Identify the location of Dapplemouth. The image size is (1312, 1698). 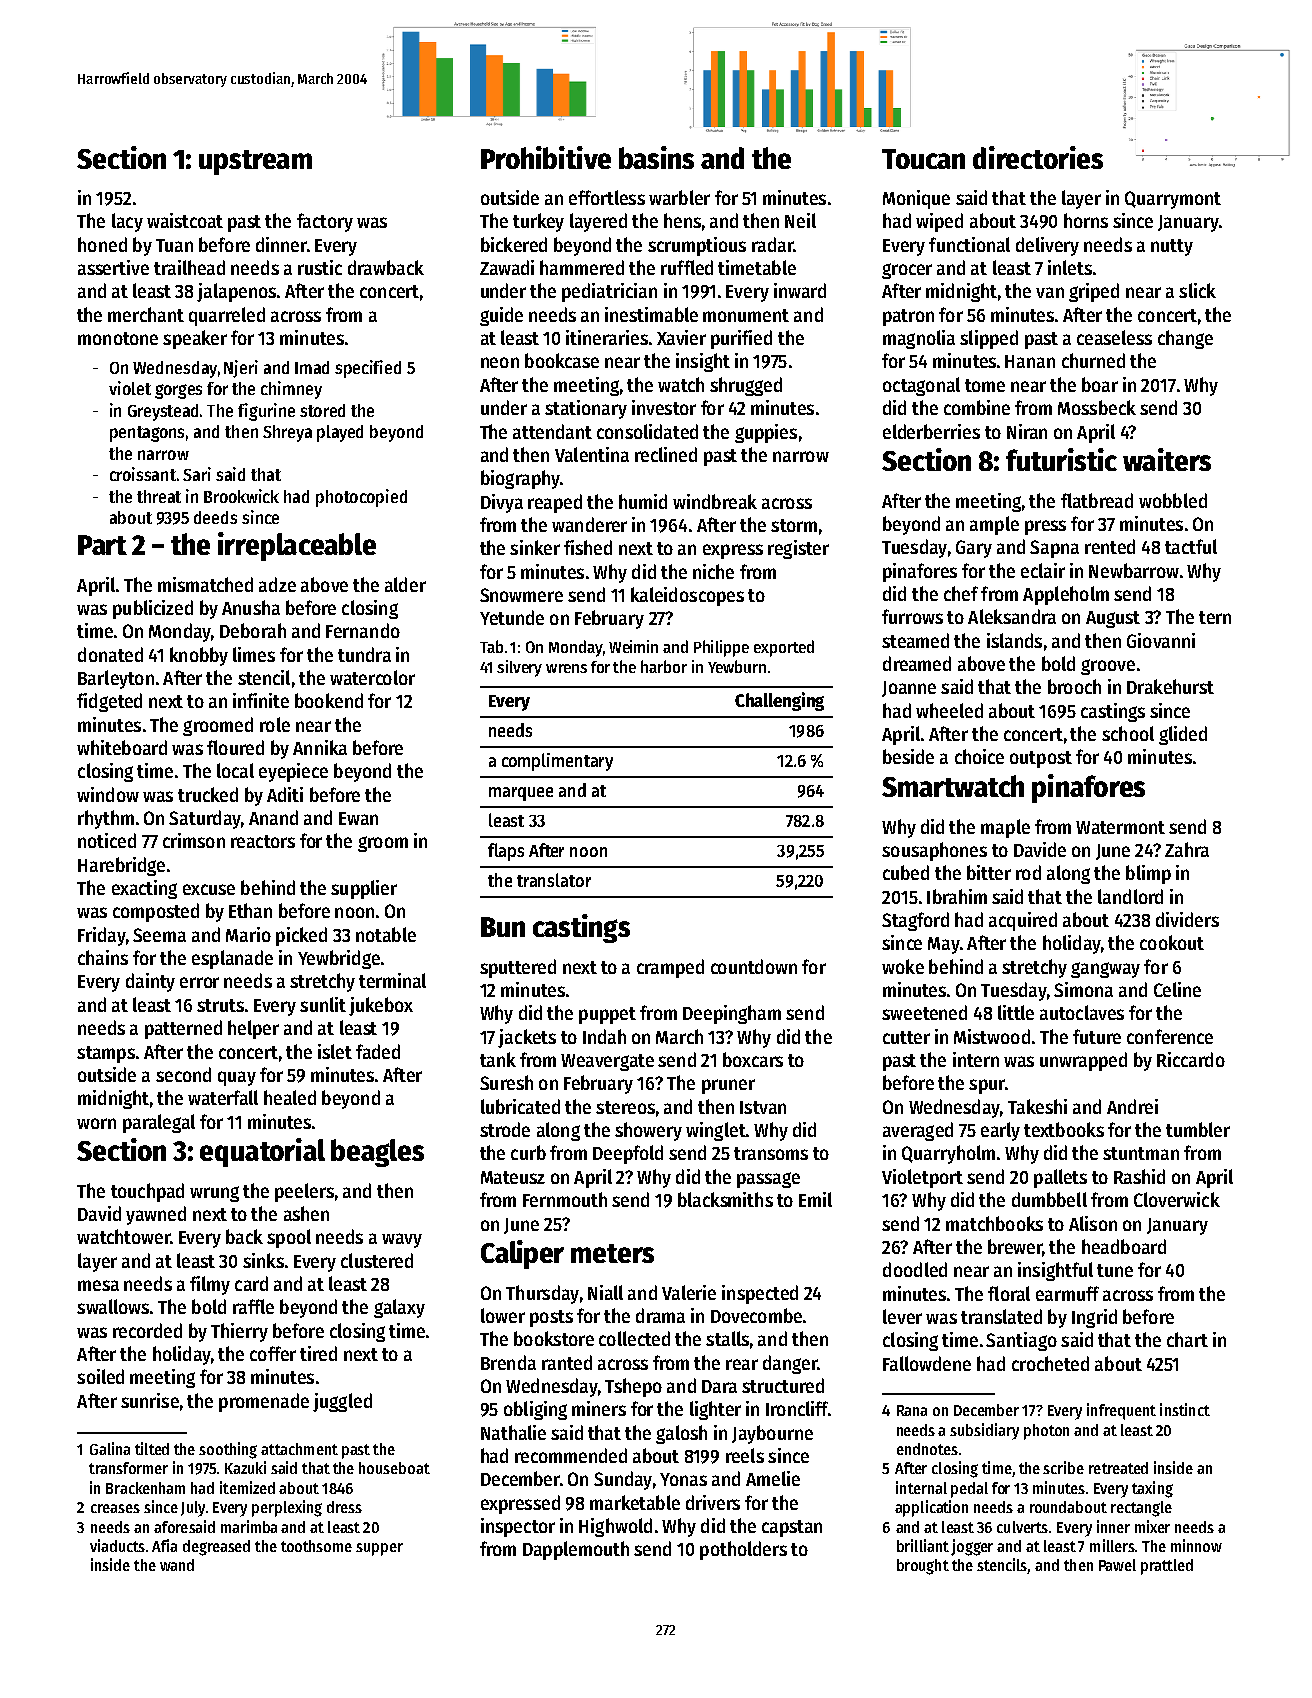
(576, 1550).
